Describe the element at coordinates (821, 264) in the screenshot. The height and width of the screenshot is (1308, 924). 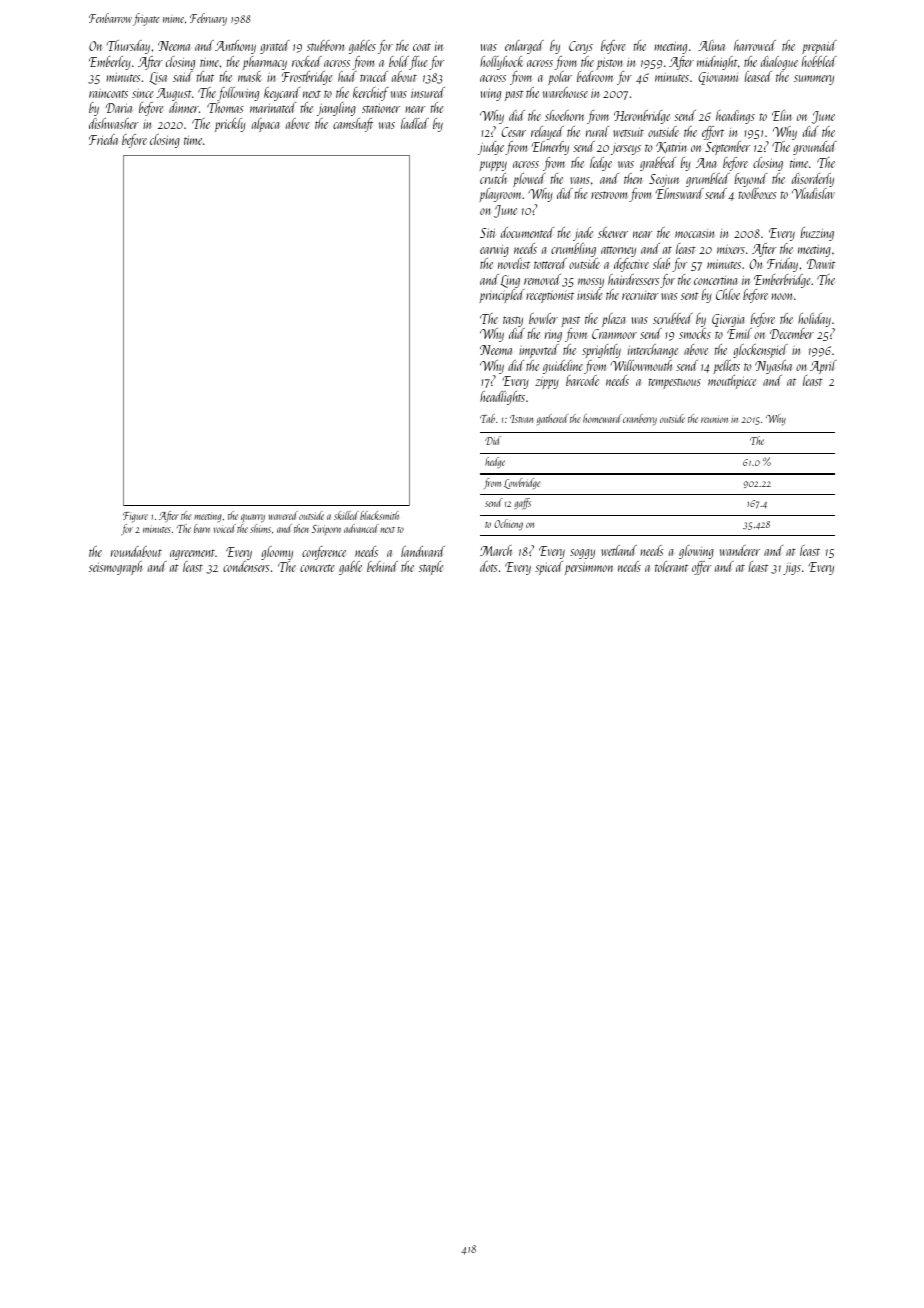
I see `Dawit` at that location.
